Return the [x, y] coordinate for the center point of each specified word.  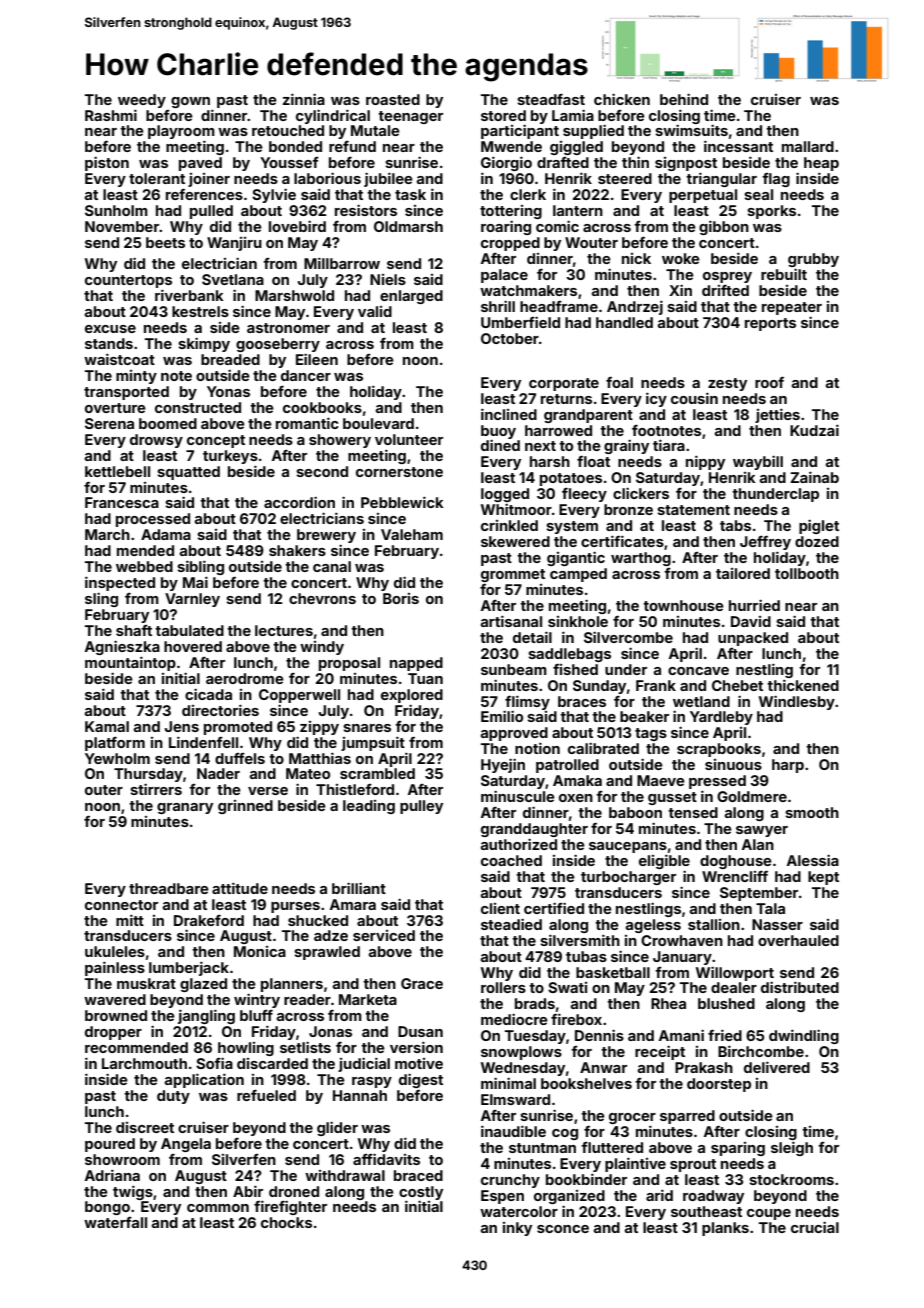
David [751, 621]
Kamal [107, 726]
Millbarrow [342, 263]
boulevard [378, 423]
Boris [401, 598]
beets [165, 242]
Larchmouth [144, 1063]
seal [758, 194]
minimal [508, 1083]
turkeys [230, 457]
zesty [727, 384]
